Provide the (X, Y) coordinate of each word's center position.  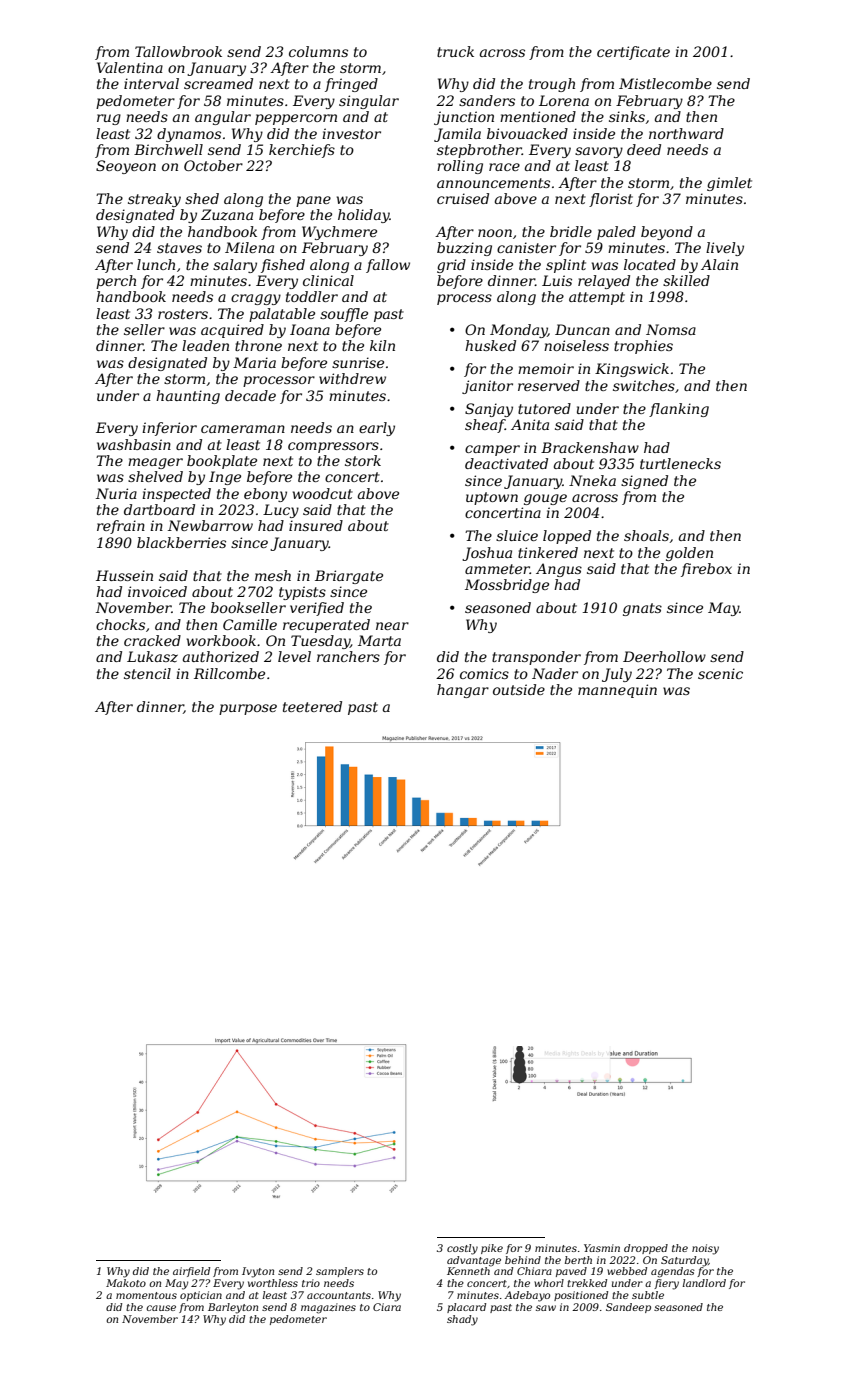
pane (313, 201)
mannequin (617, 691)
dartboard (159, 509)
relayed (604, 282)
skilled (686, 280)
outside (519, 689)
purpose (248, 709)
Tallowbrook (178, 51)
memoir (546, 368)
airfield (191, 1272)
